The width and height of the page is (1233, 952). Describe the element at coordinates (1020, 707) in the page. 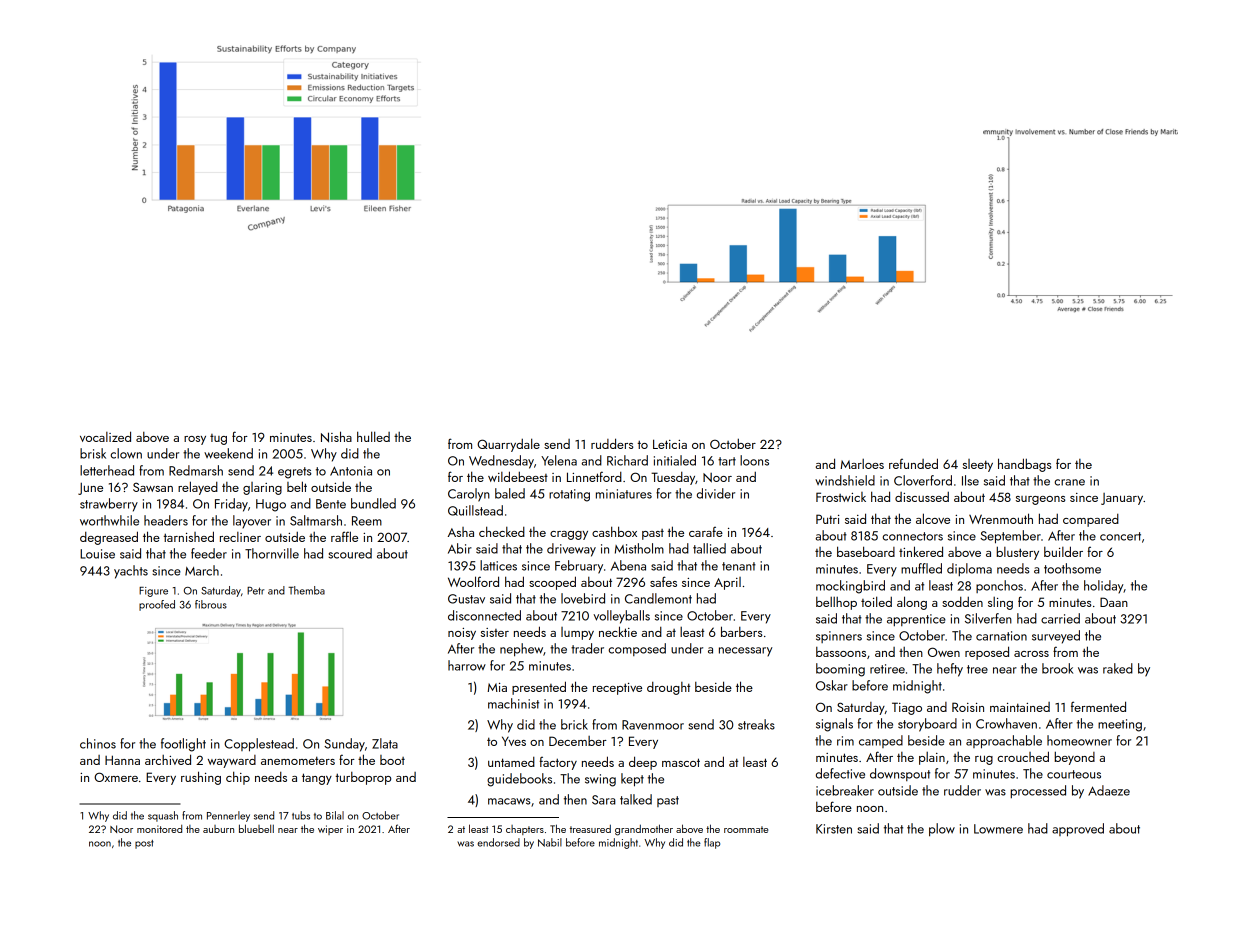

I see `maintained` at that location.
